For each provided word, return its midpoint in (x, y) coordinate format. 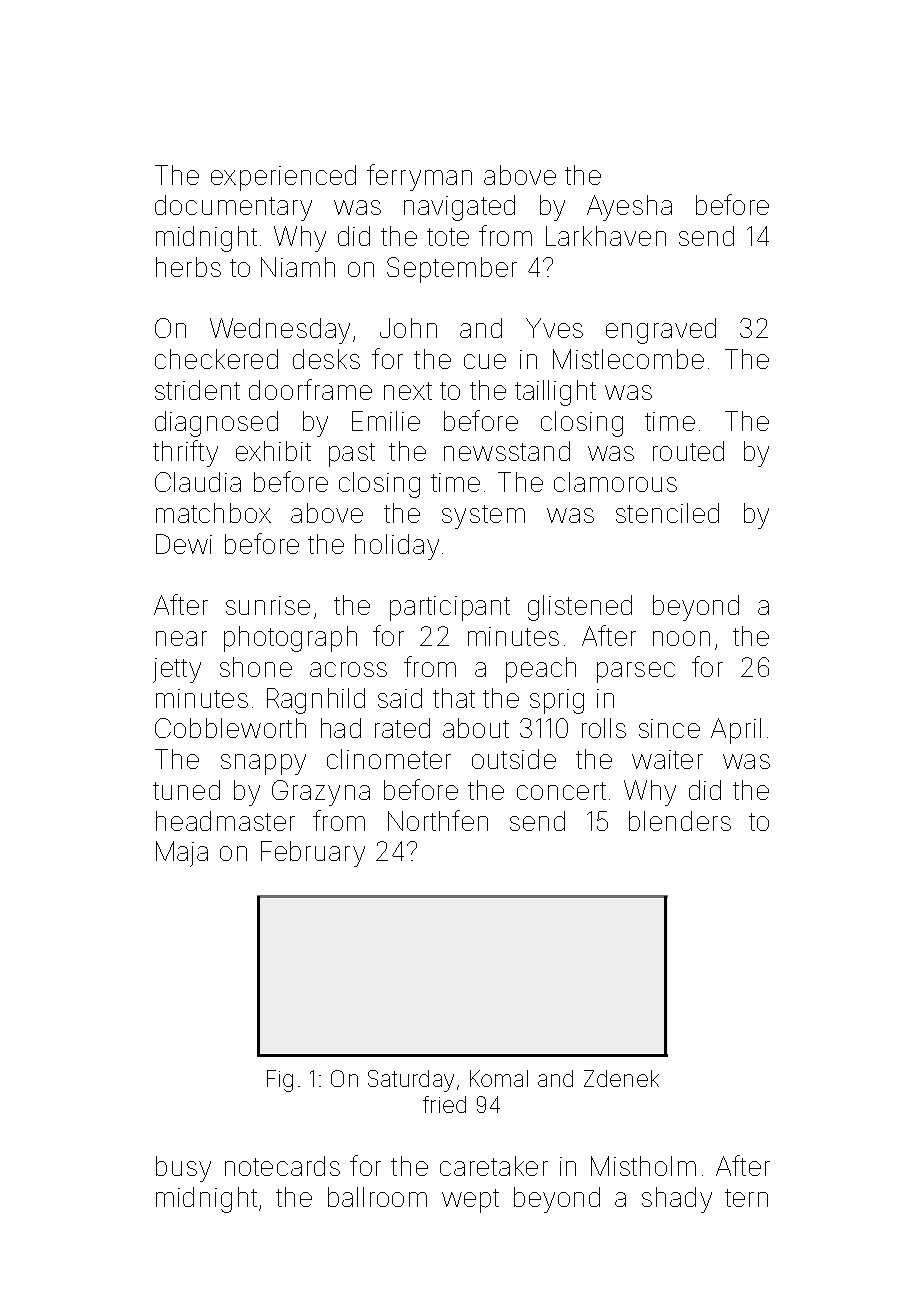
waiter (667, 759)
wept (470, 1201)
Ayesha (629, 208)
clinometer (389, 759)
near (181, 638)
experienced (283, 178)
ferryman (419, 177)
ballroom (377, 1197)
